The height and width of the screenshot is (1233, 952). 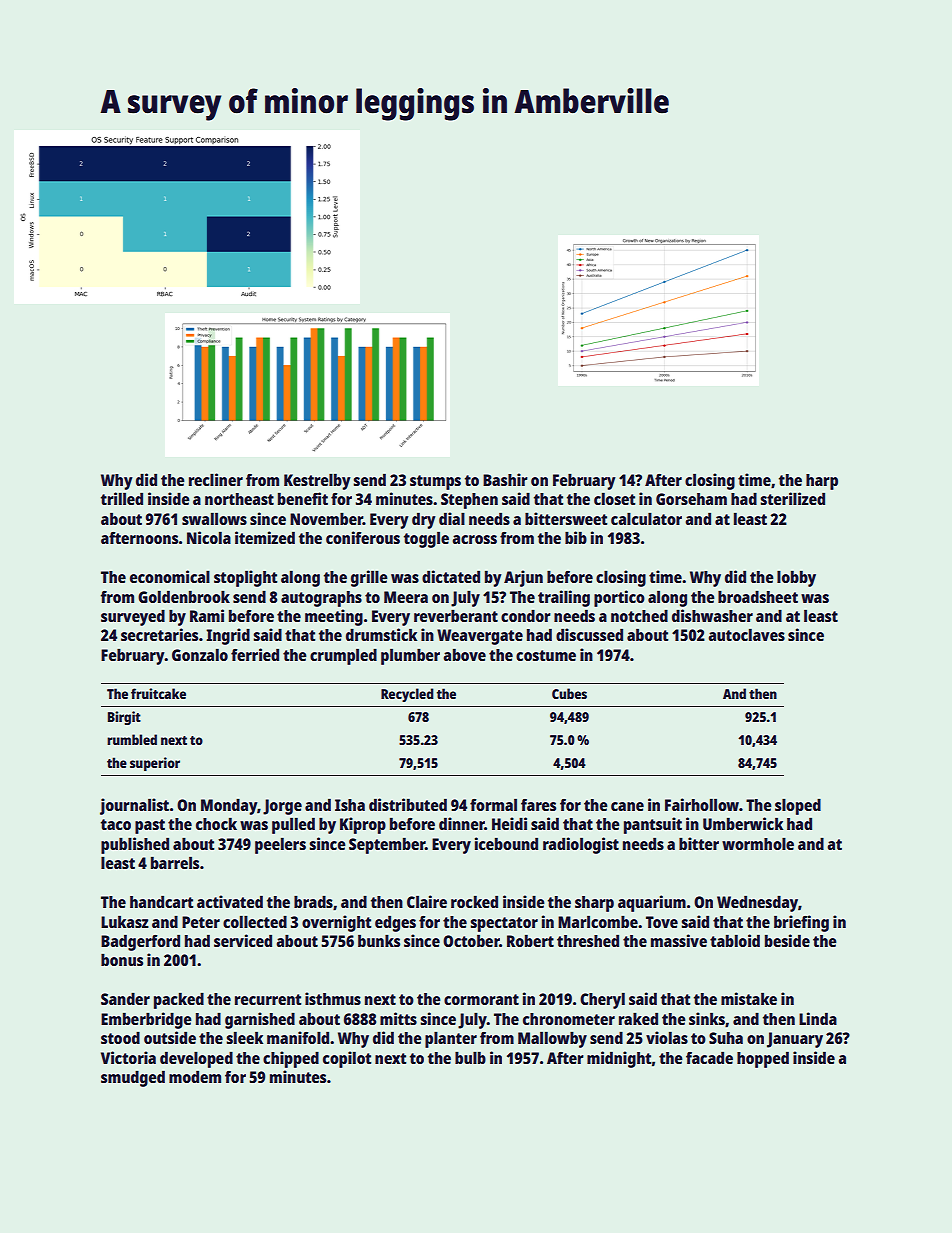 What do you see at coordinates (462, 823) in the screenshot?
I see `dinner` at bounding box center [462, 823].
